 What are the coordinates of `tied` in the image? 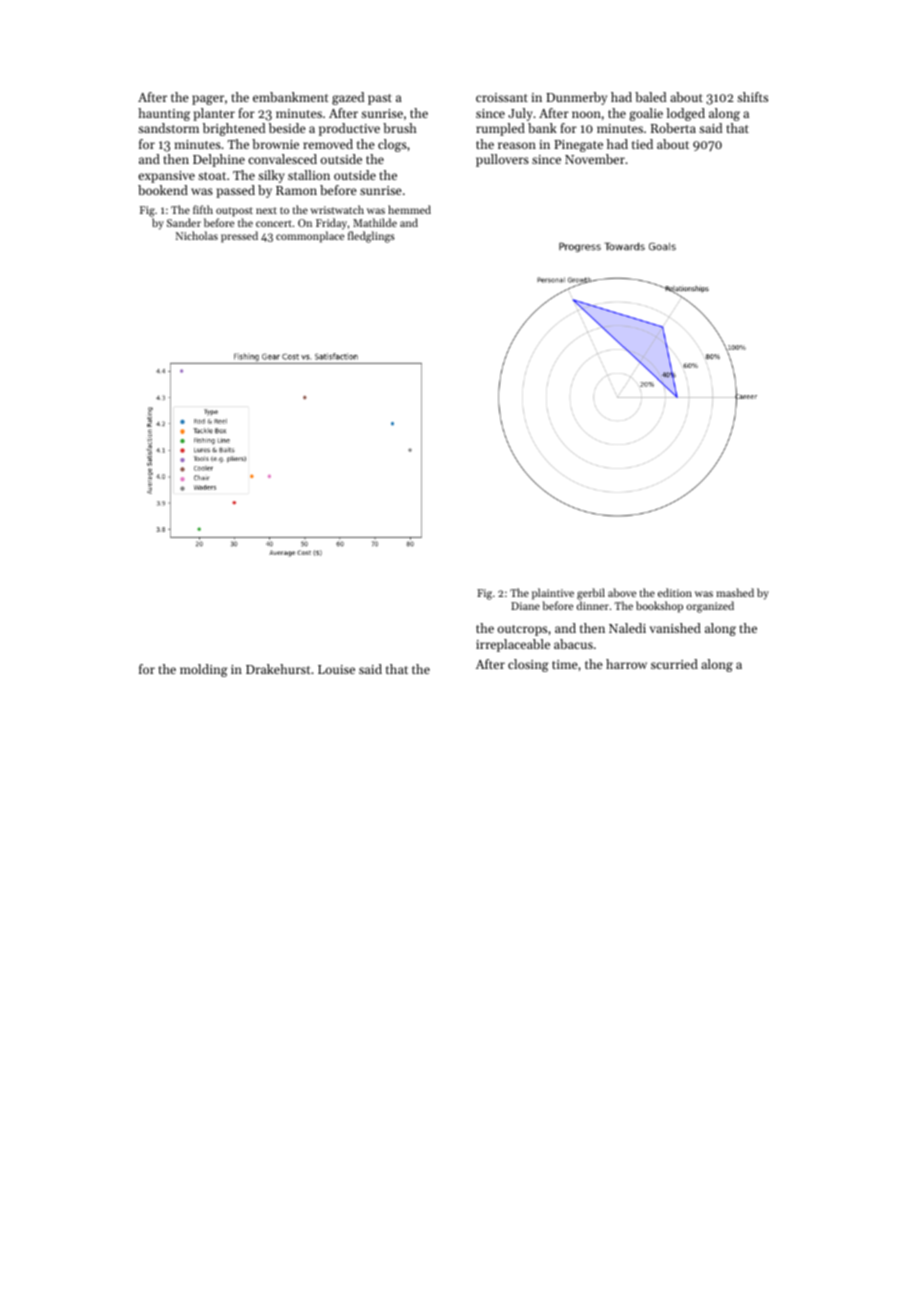 It's located at (642, 144).
